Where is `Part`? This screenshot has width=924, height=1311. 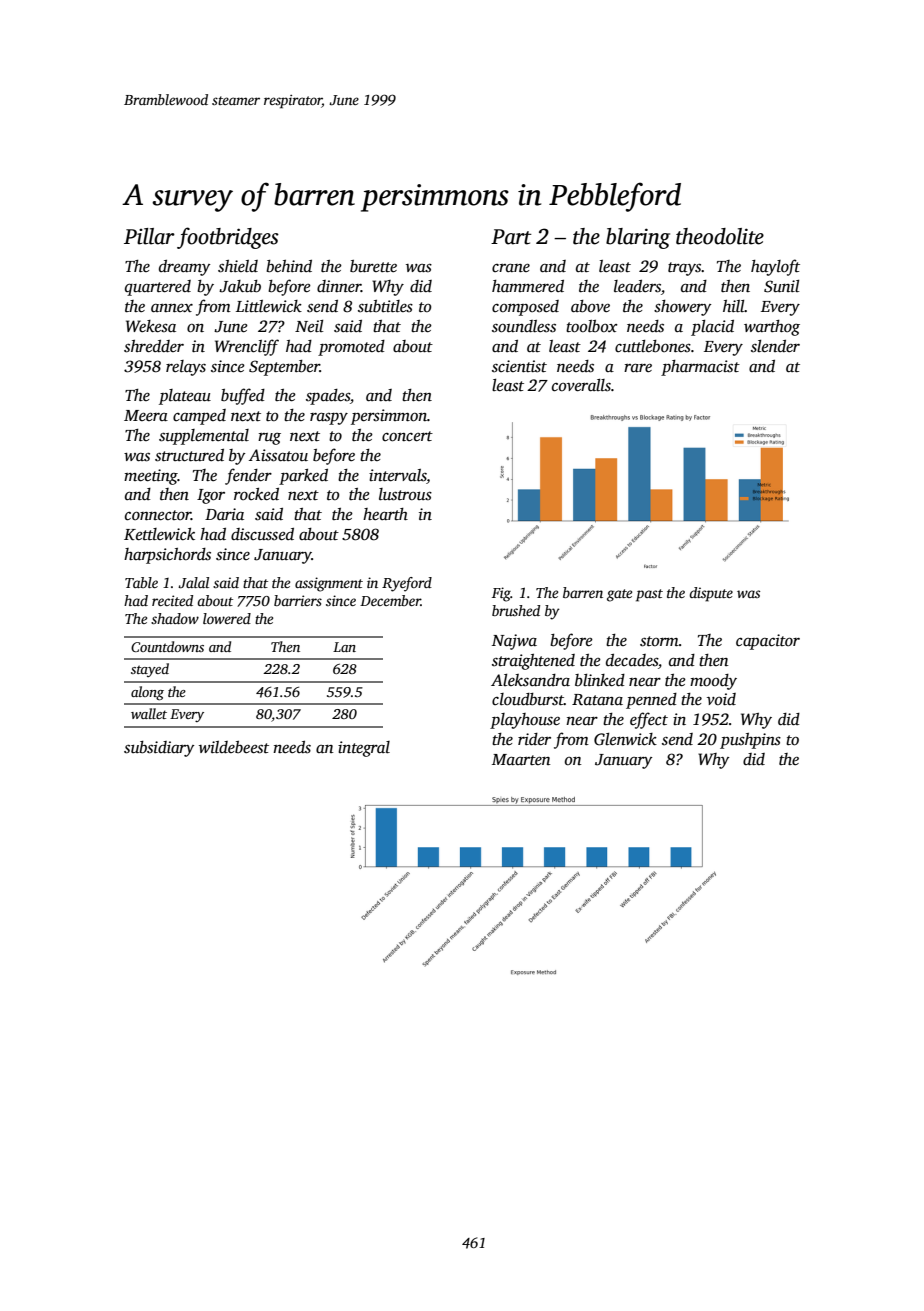
Part is located at coordinates (511, 237).
